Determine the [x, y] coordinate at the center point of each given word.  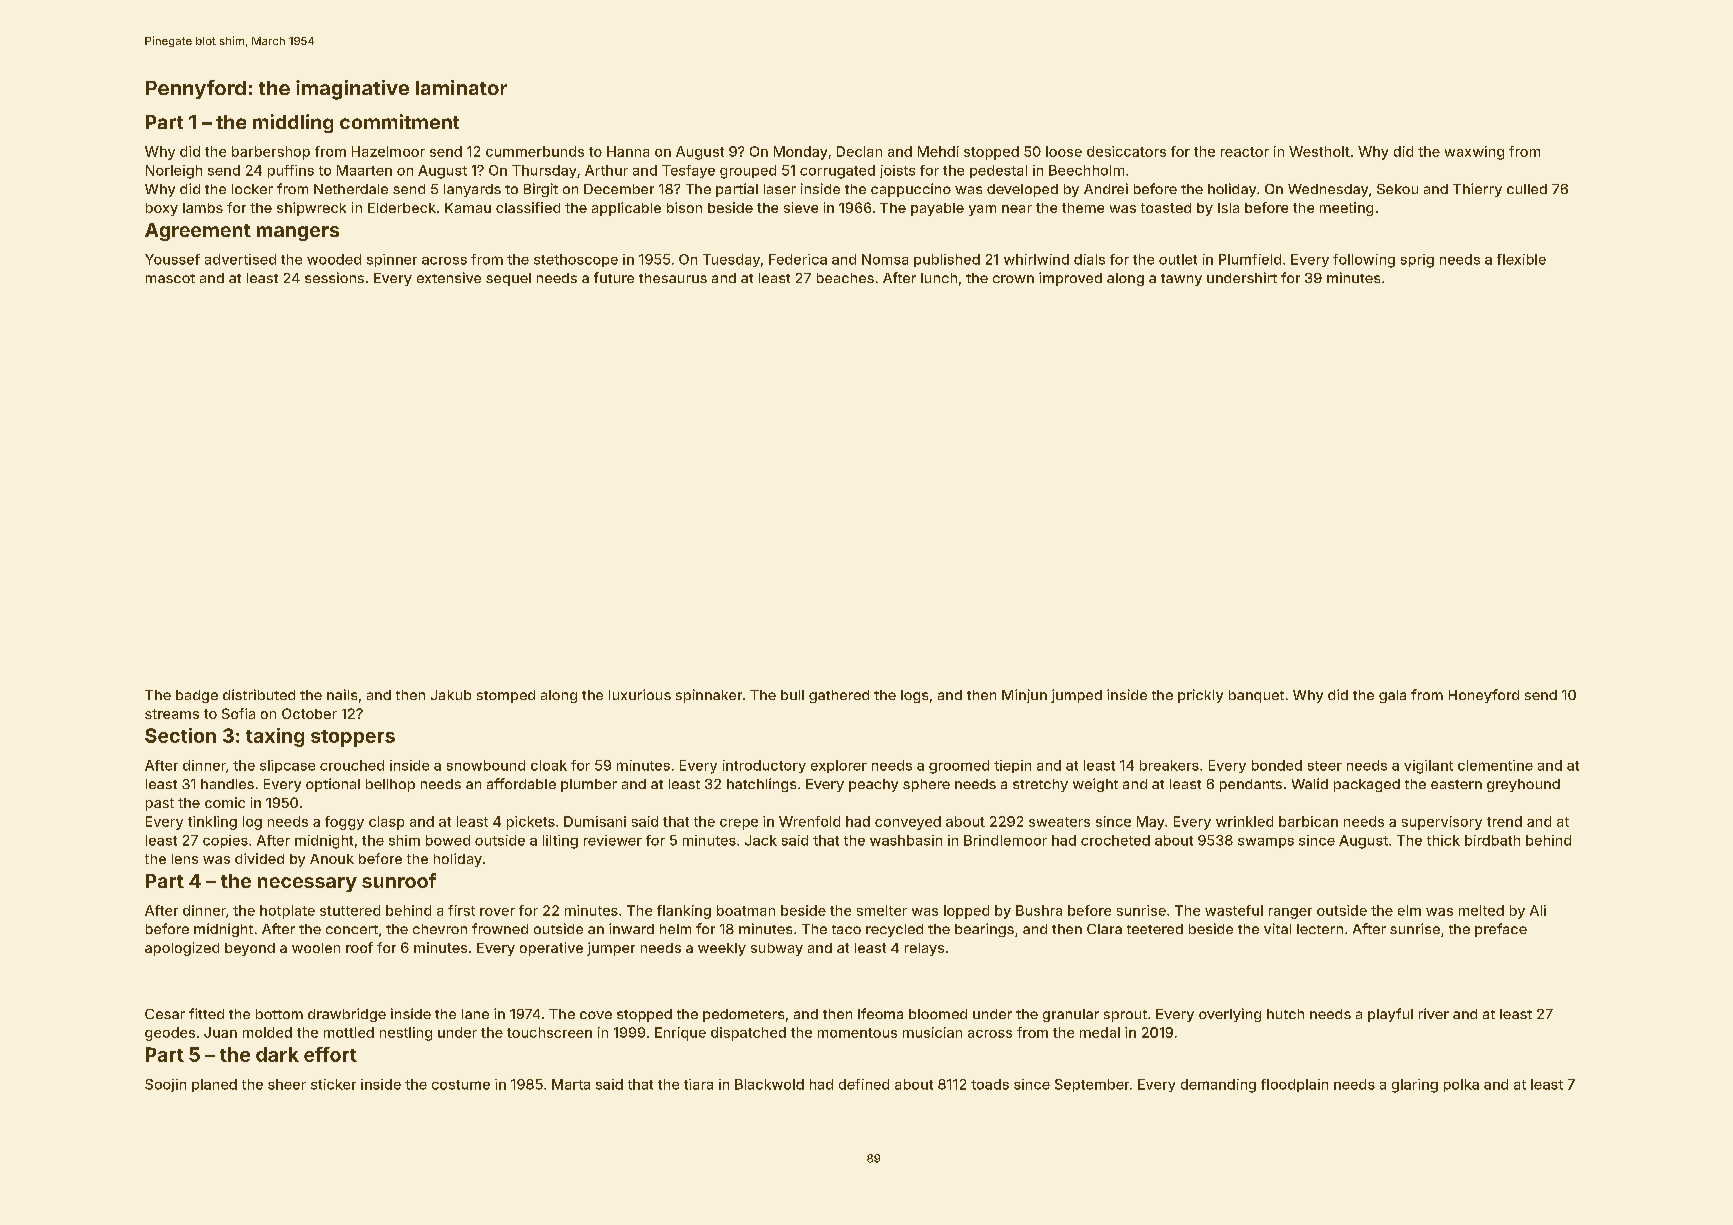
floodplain [1294, 1085]
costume [461, 1085]
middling [293, 123]
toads [990, 1084]
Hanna [628, 151]
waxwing [1474, 153]
